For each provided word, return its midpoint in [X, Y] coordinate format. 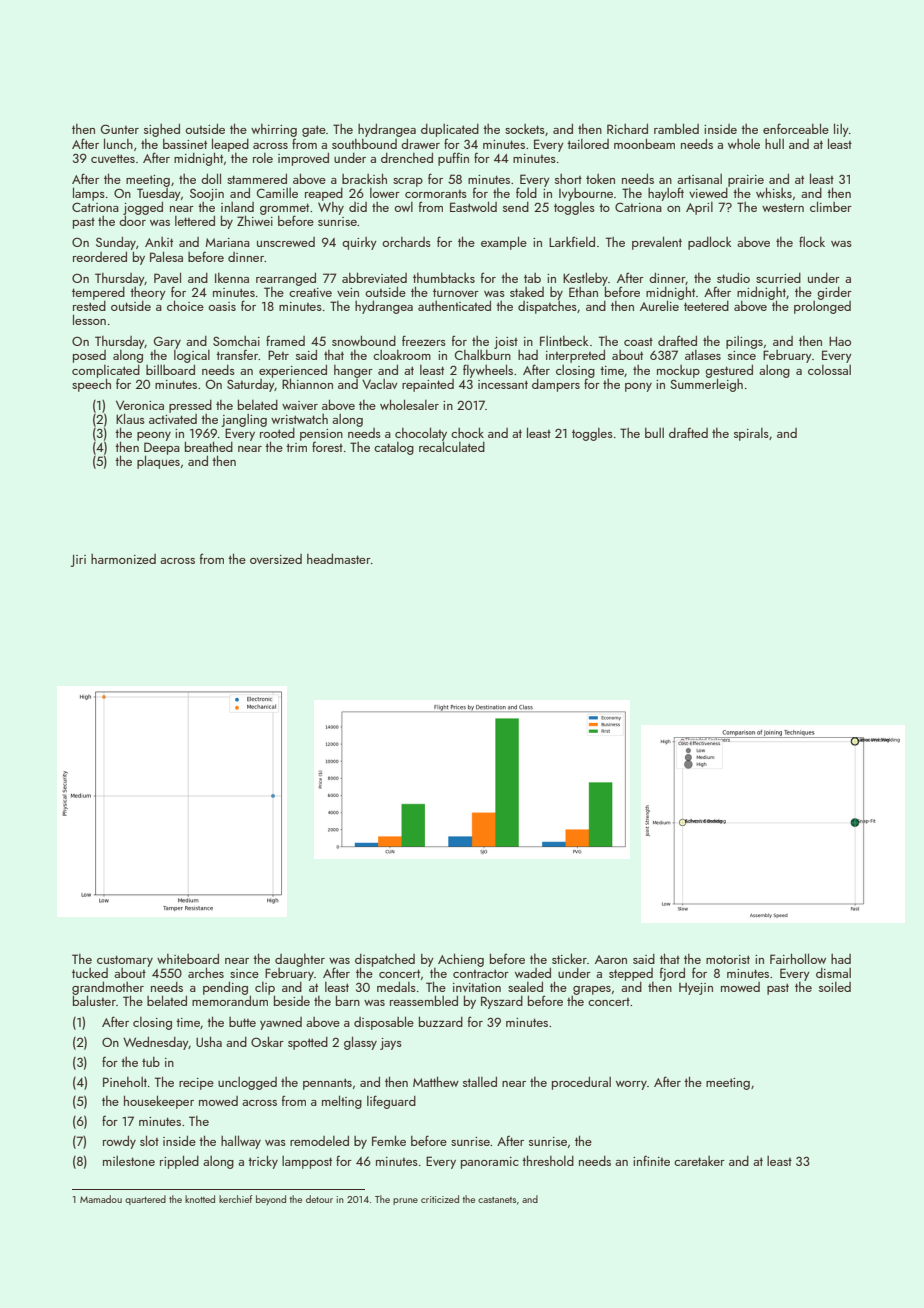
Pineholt [125, 1082]
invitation [477, 987]
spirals [751, 434]
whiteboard [188, 959]
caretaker [699, 1161]
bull [654, 433]
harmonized [123, 559]
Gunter [120, 129]
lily [841, 130]
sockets [525, 129]
